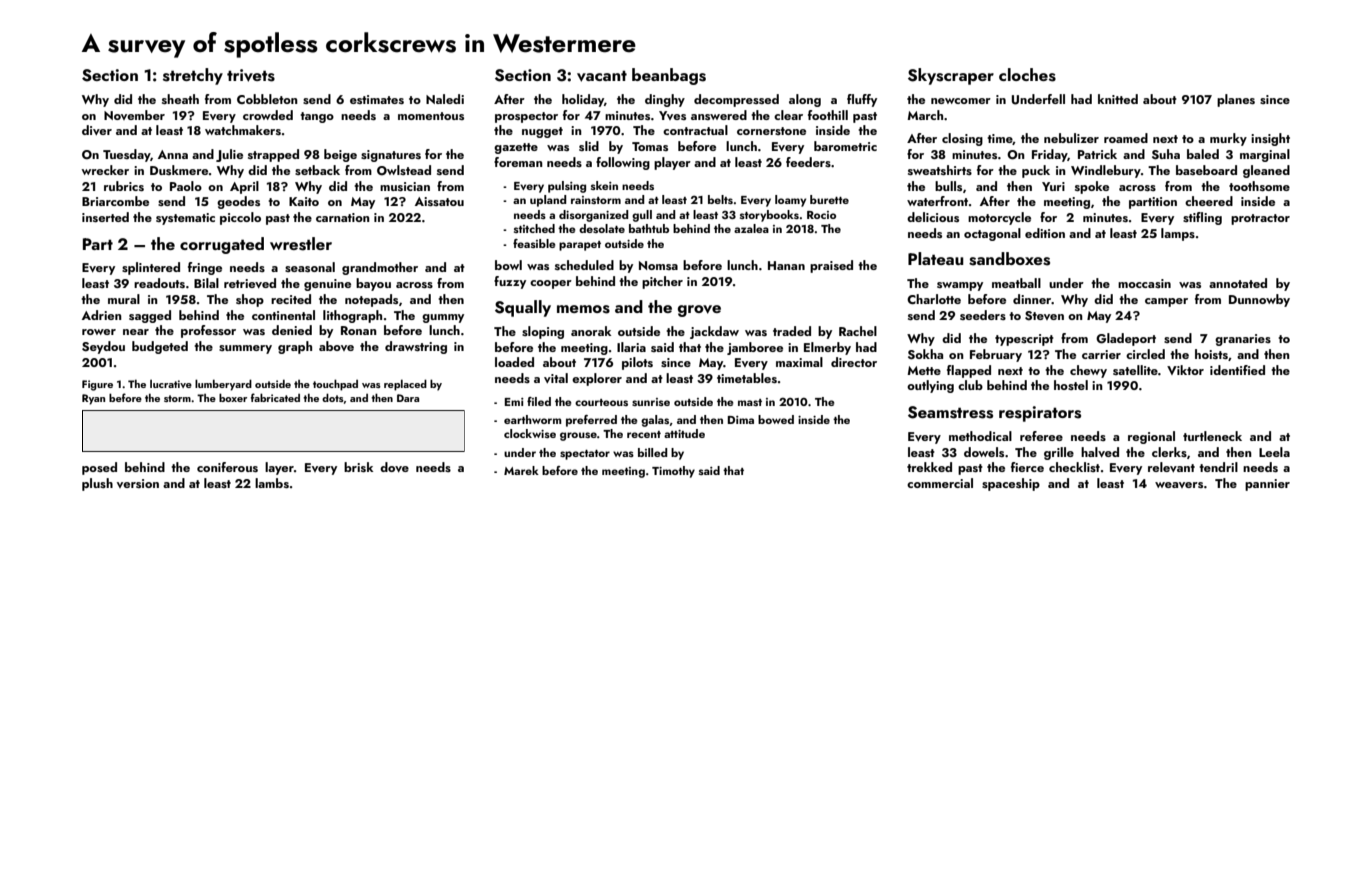 Image resolution: width=1372 pixels, height=887 pixels. Describe the element at coordinates (1036, 171) in the screenshot. I see `puck` at that location.
